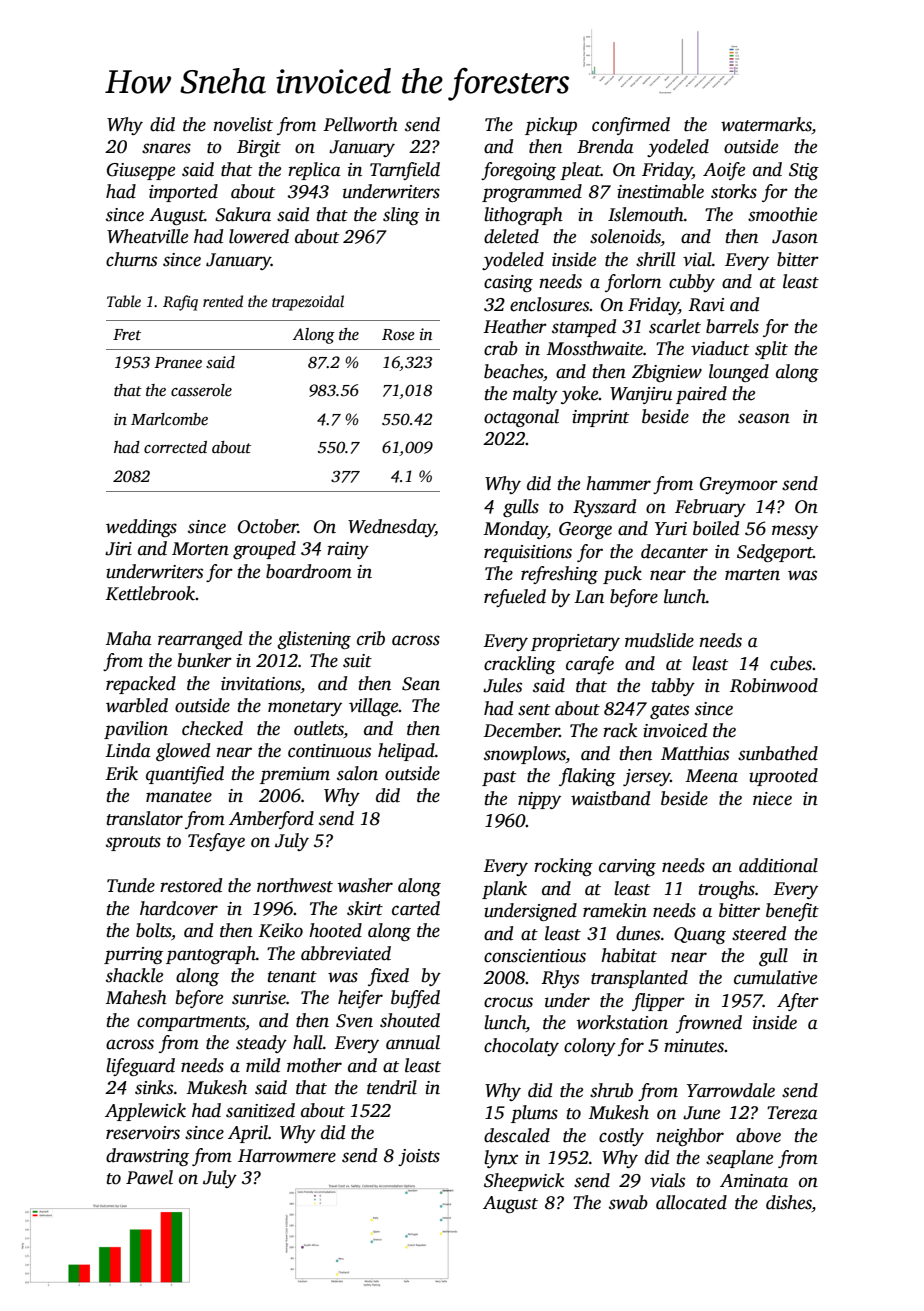  Describe the element at coordinates (580, 171) in the image. I see `pleat` at that location.
